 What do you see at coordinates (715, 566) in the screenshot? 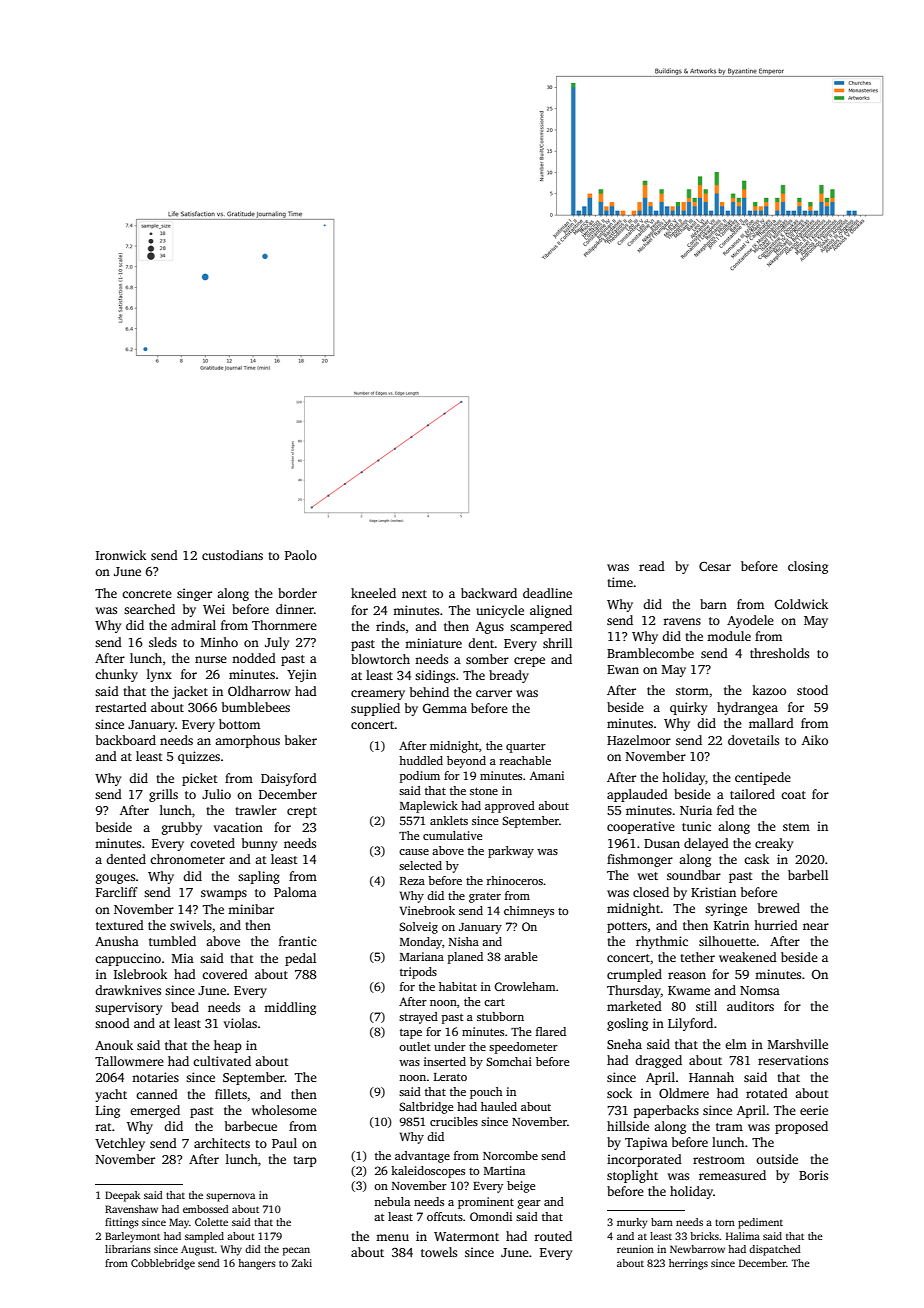
I see `Cesar` at bounding box center [715, 566].
